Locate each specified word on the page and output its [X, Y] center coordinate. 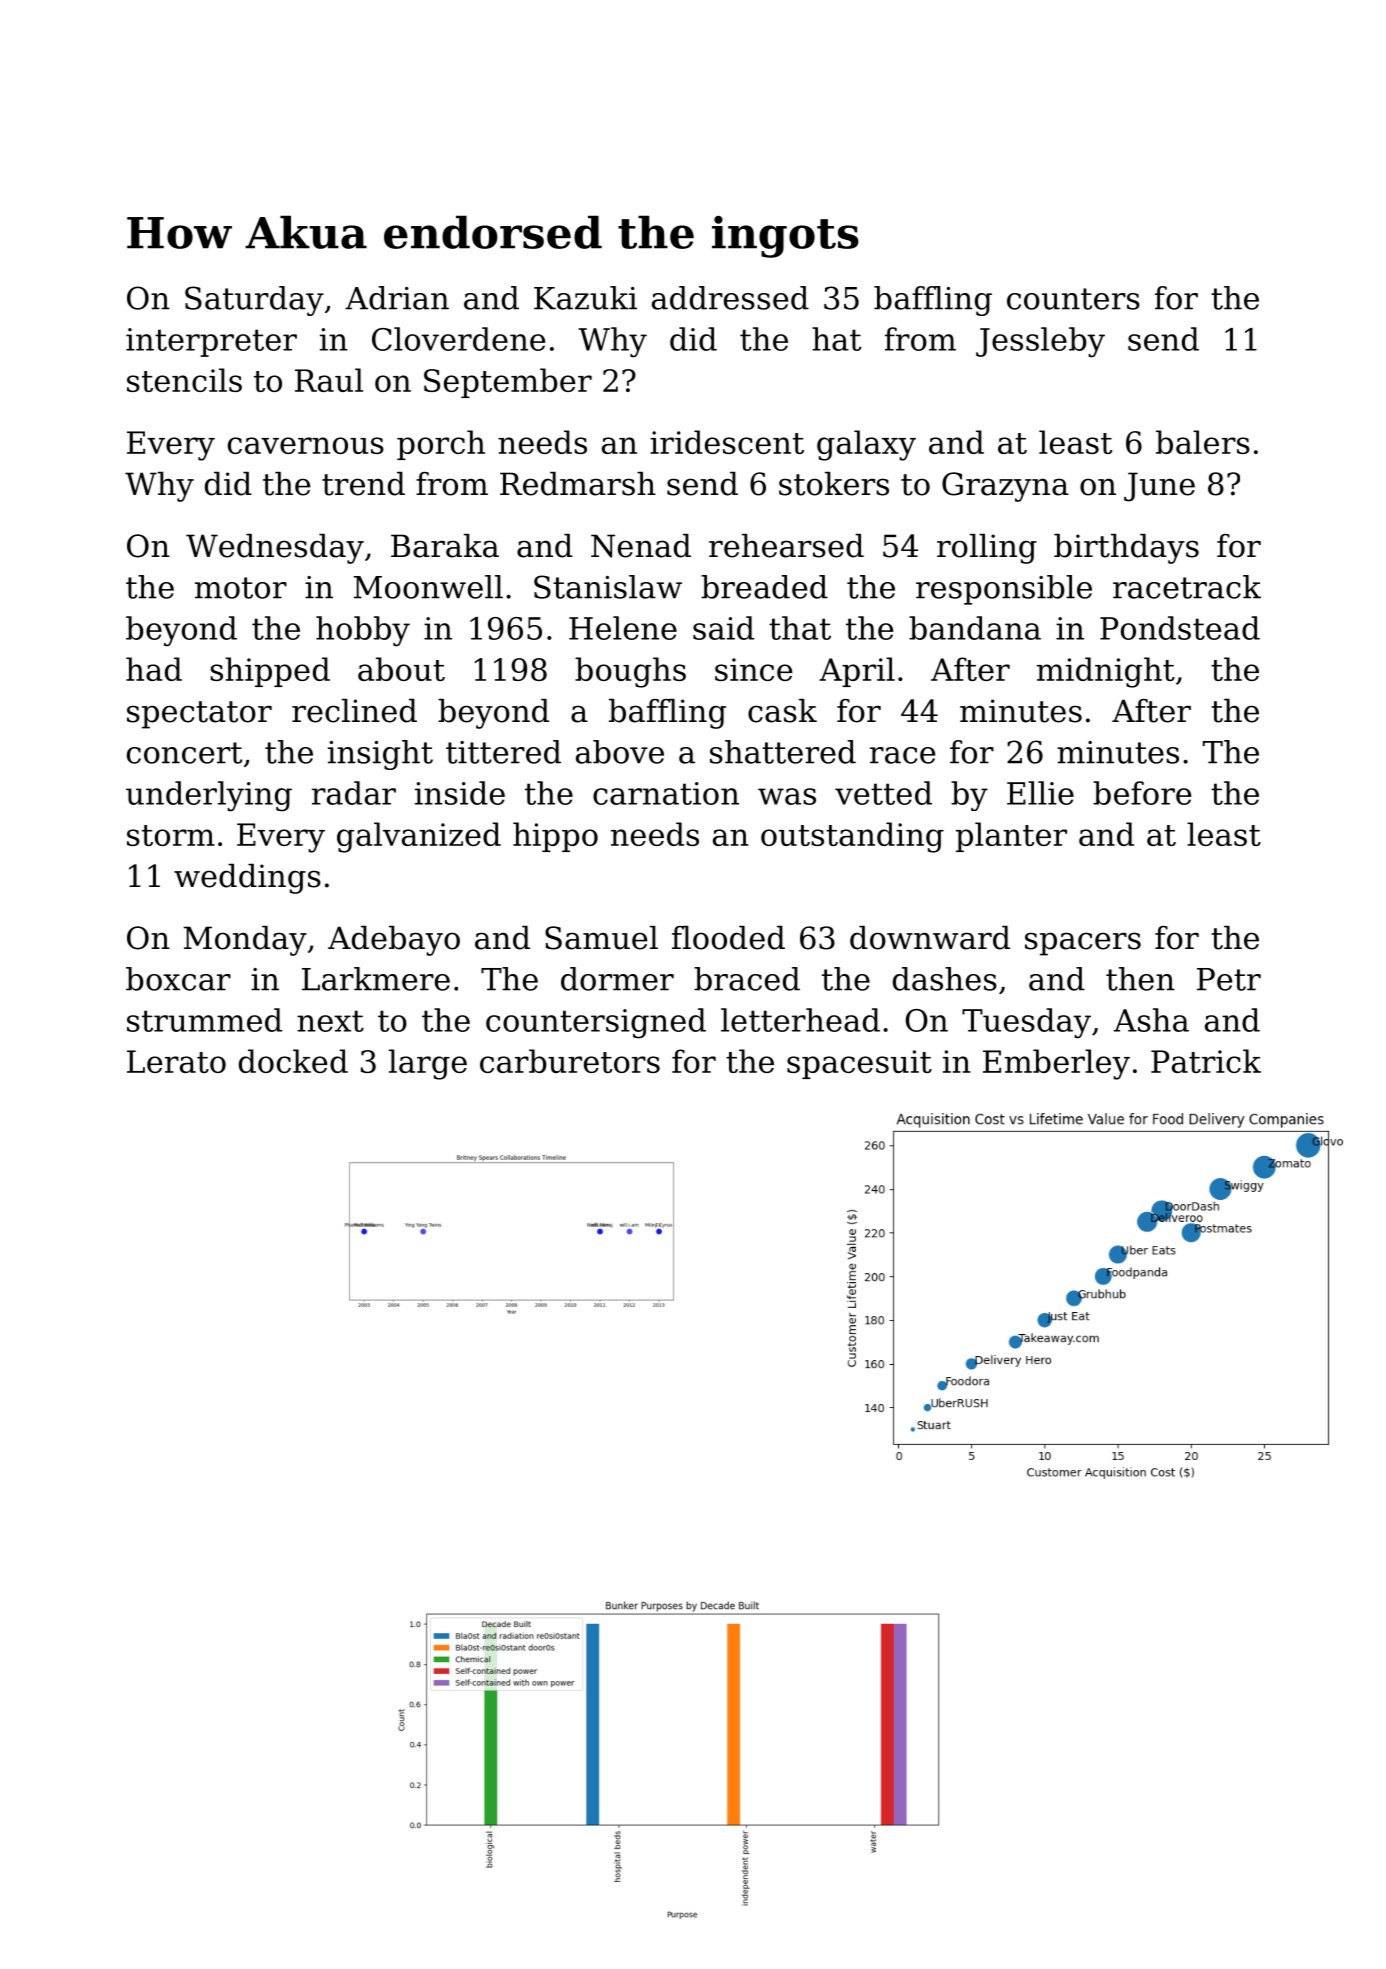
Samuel [601, 938]
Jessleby [1040, 342]
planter [1011, 837]
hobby [363, 631]
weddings [247, 879]
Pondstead [1180, 628]
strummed [204, 1020]
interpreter [211, 342]
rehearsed [786, 546]
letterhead [800, 1020]
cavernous [306, 445]
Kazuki [585, 298]
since [754, 669]
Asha [1151, 1020]
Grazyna [1005, 487]
